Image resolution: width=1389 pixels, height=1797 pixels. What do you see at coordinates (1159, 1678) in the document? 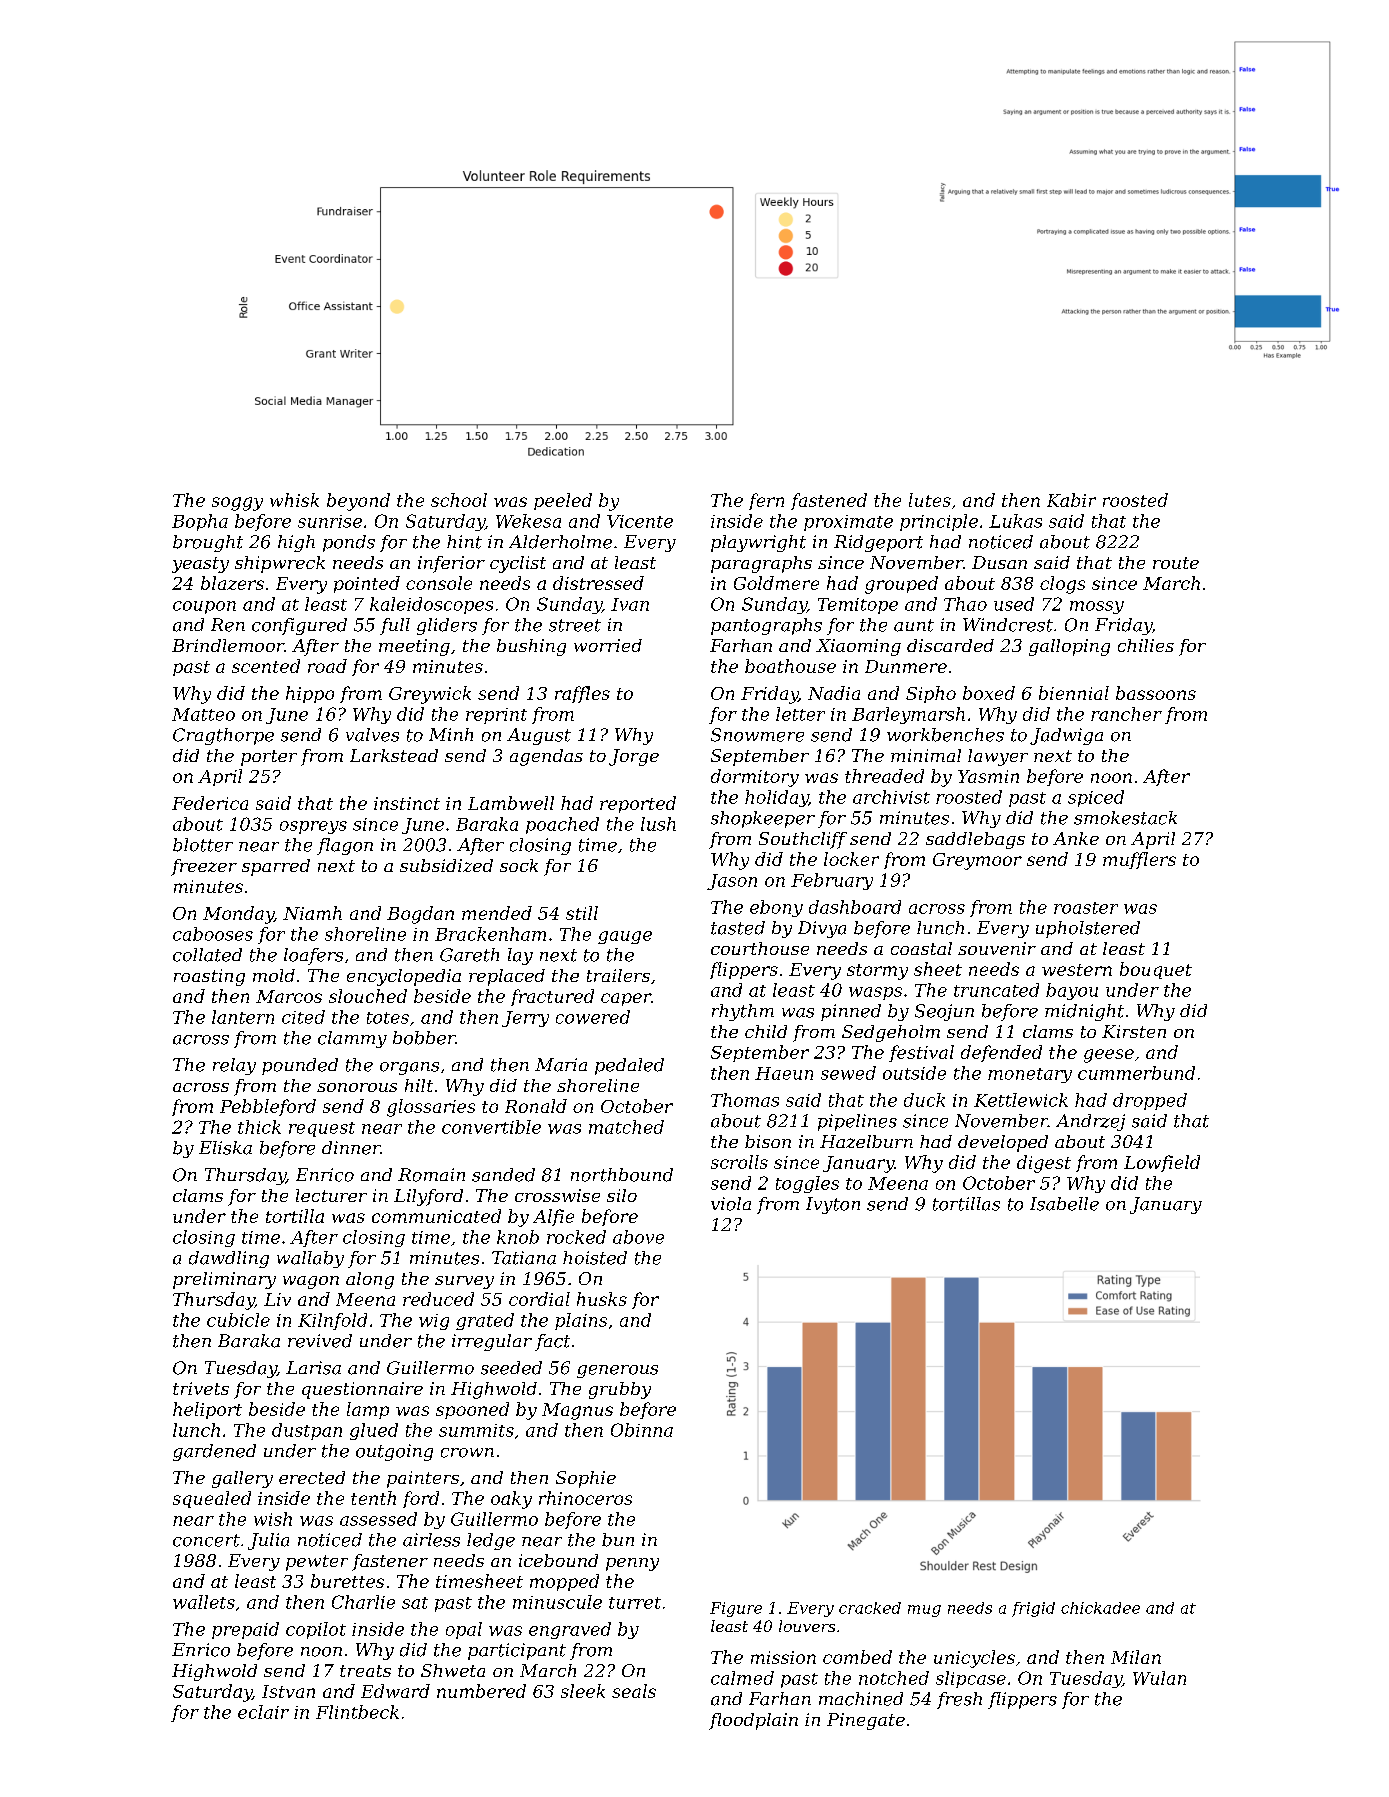
I see `Wulan` at bounding box center [1159, 1678].
